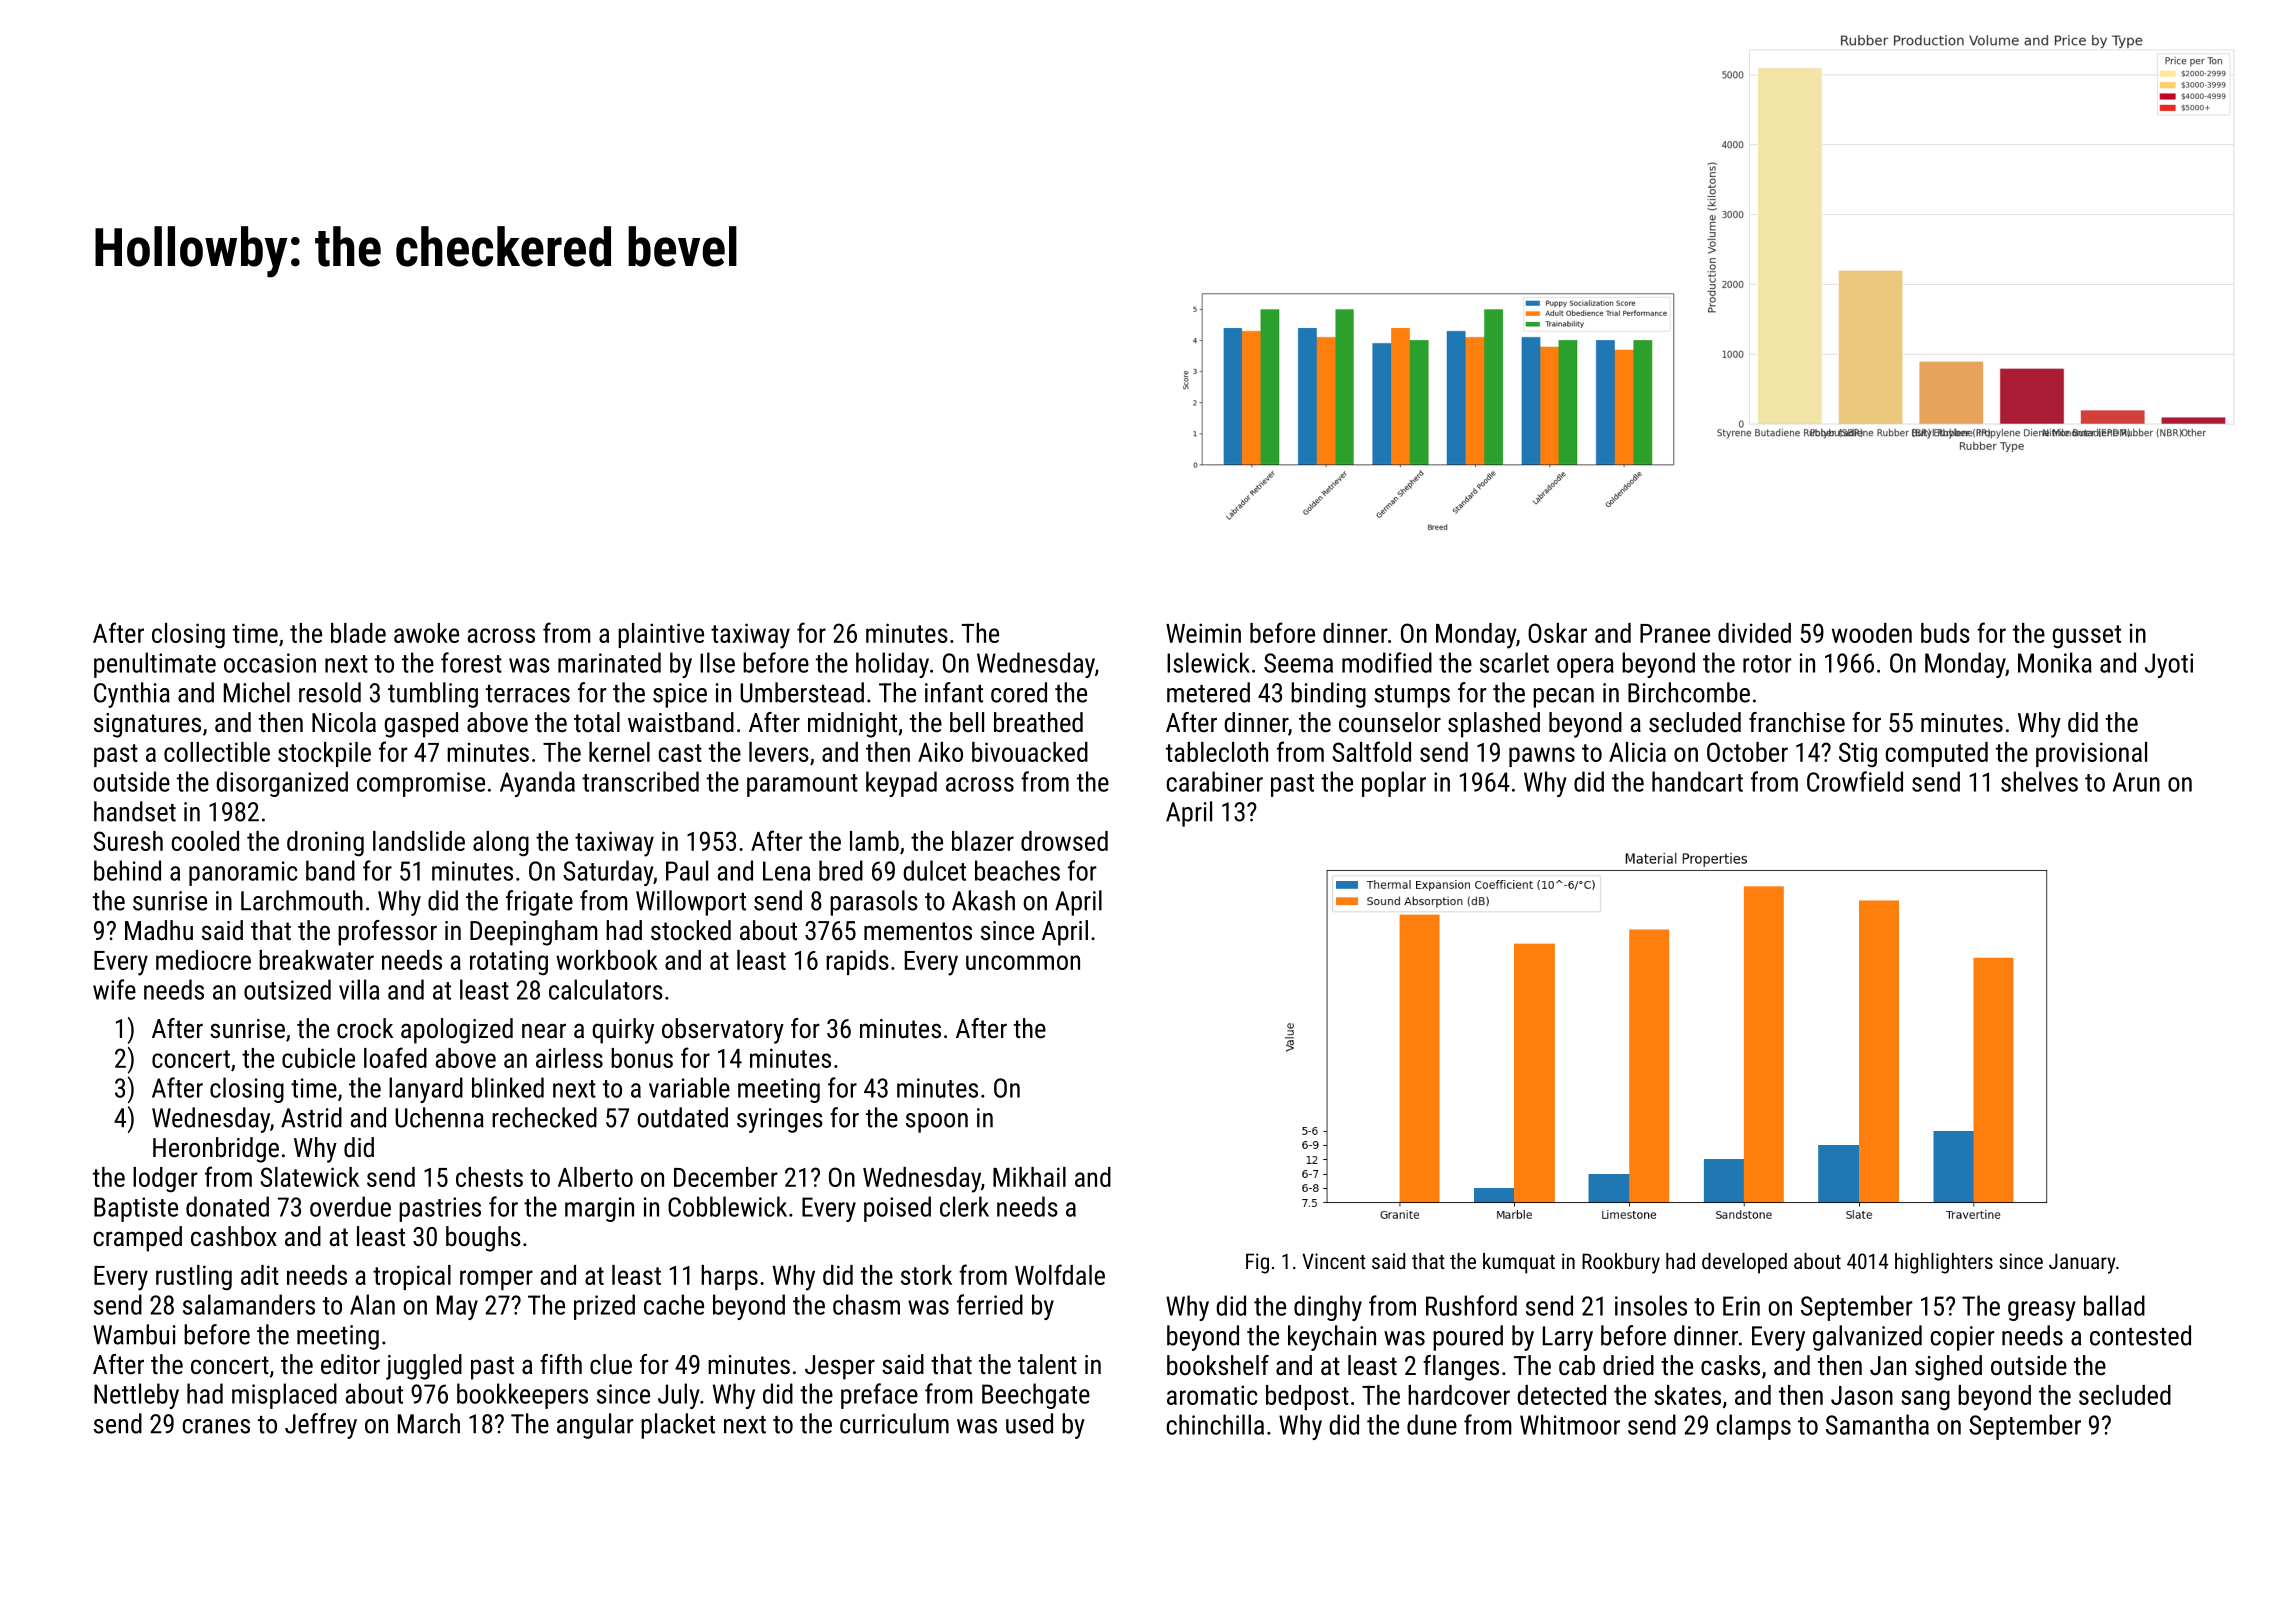  What do you see at coordinates (1203, 633) in the screenshot?
I see `Weimin` at bounding box center [1203, 633].
